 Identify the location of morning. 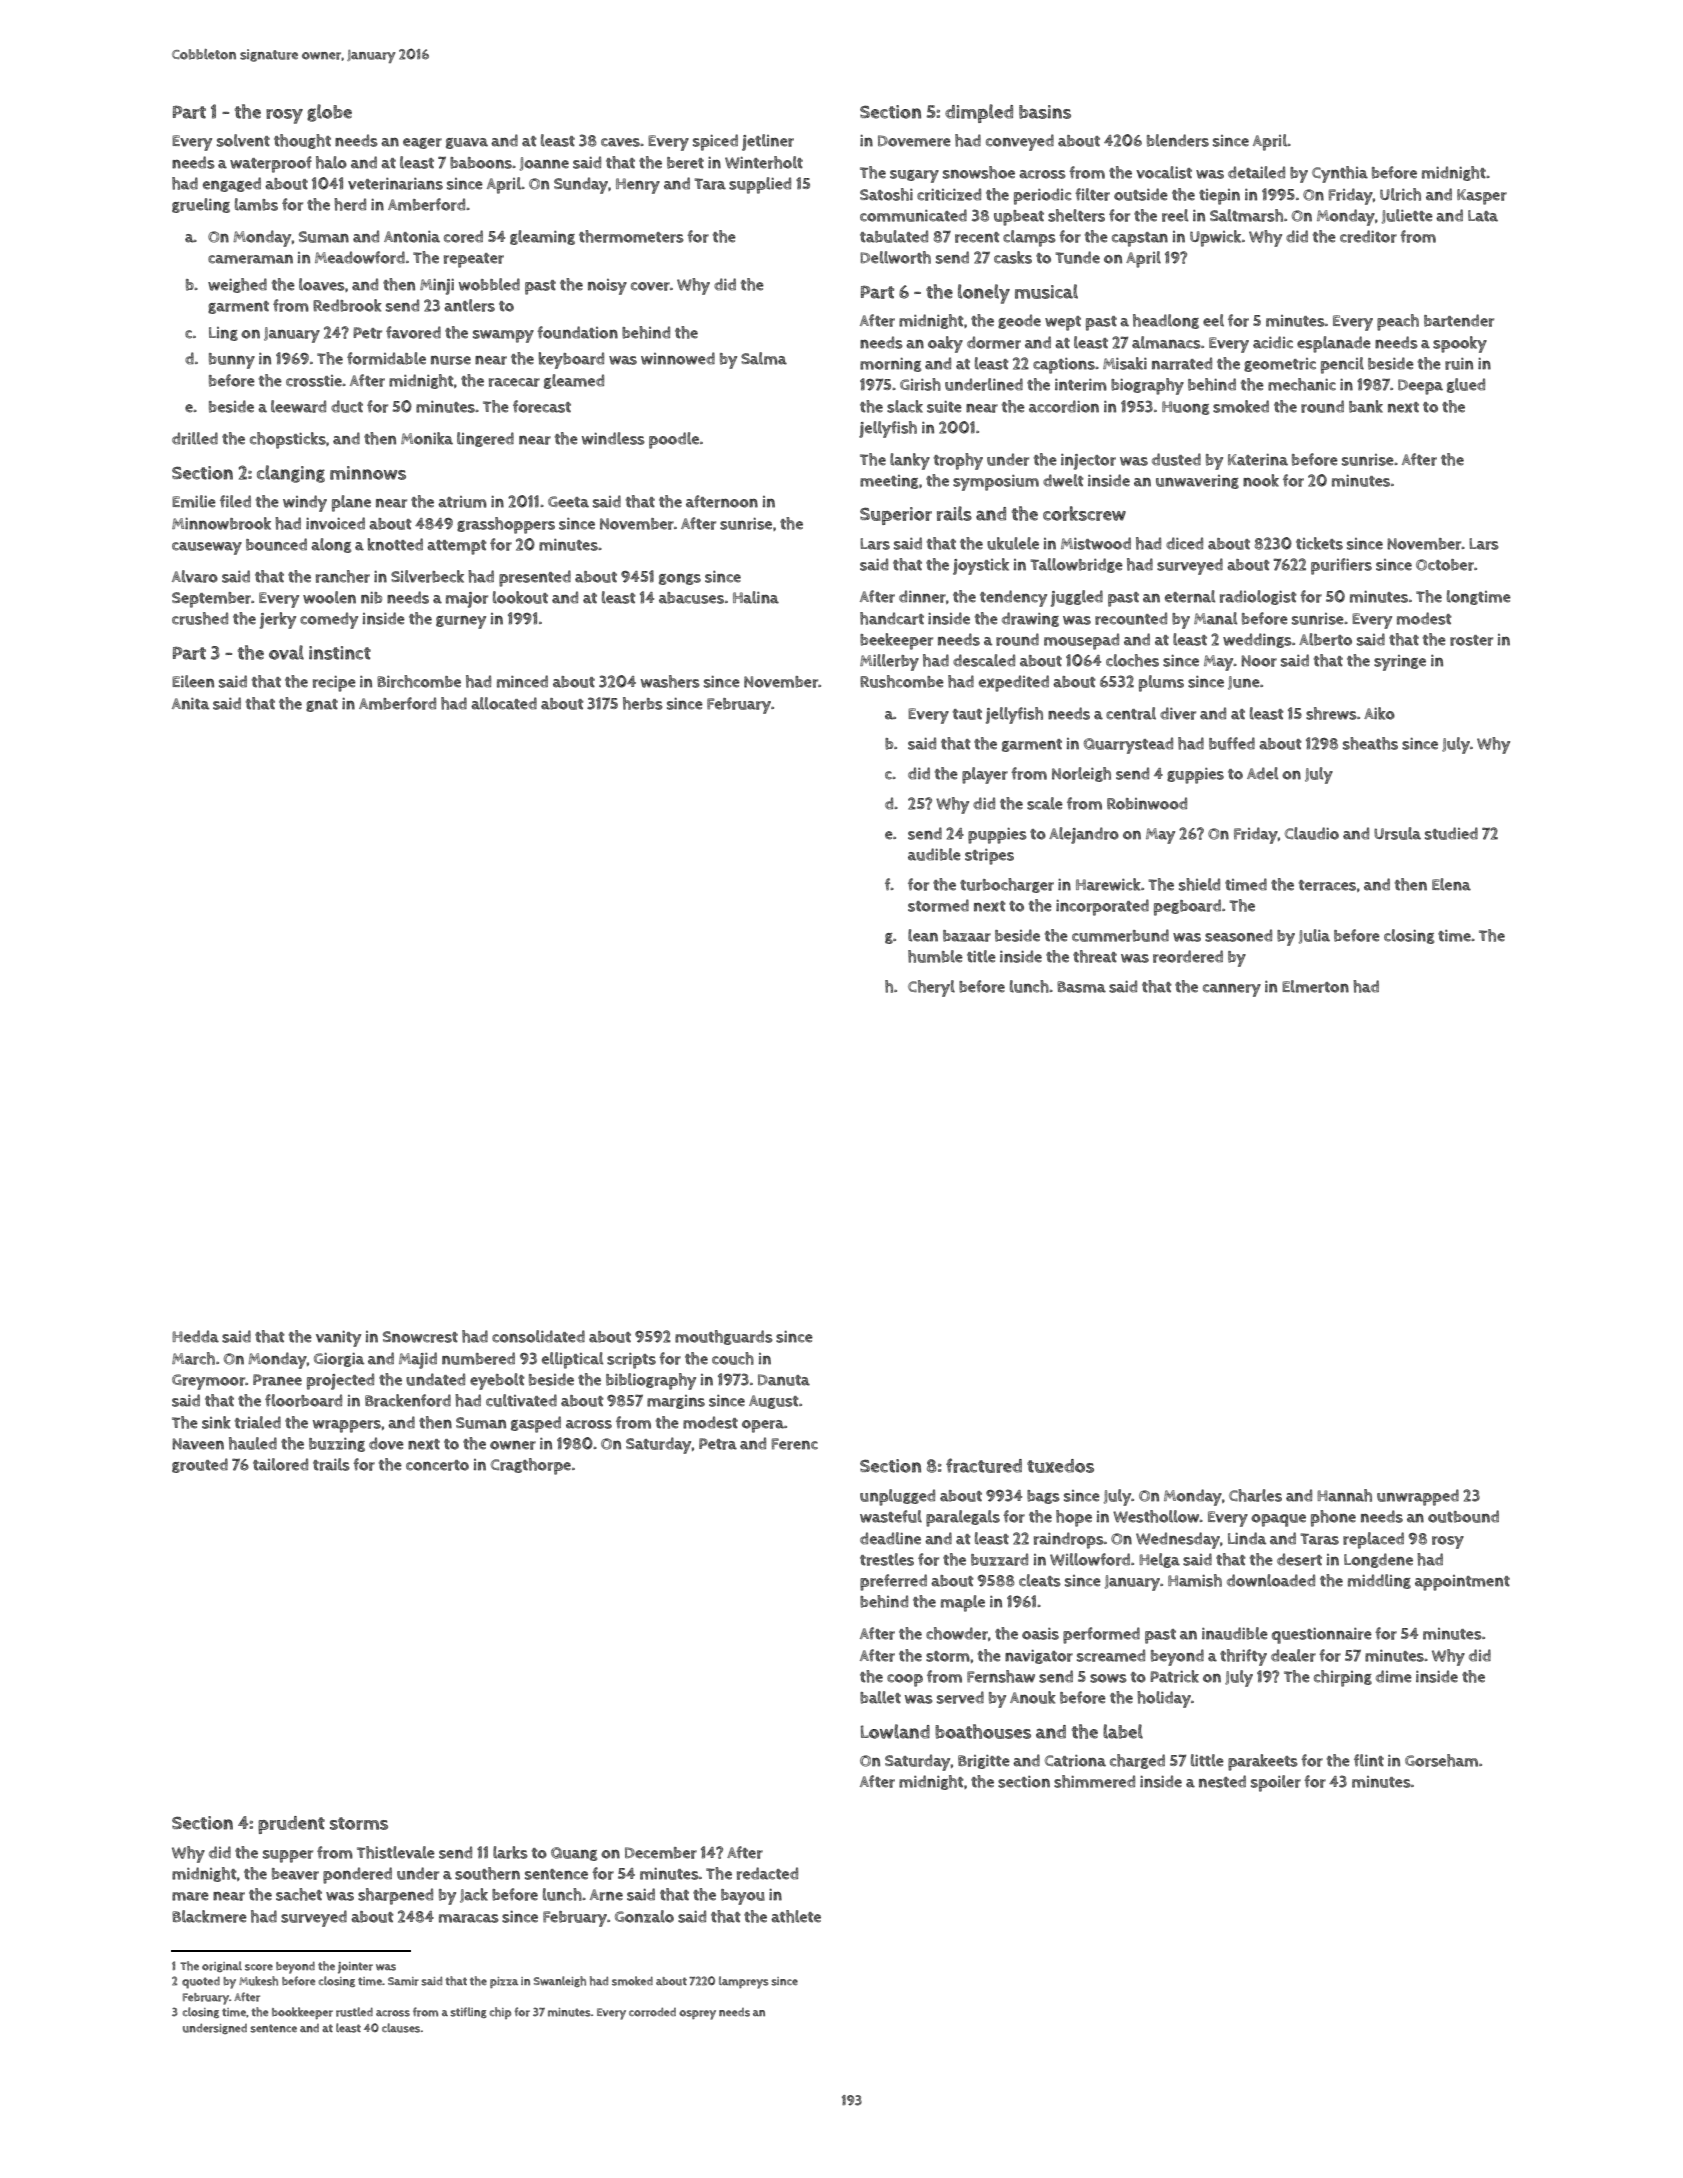
(890, 365).
